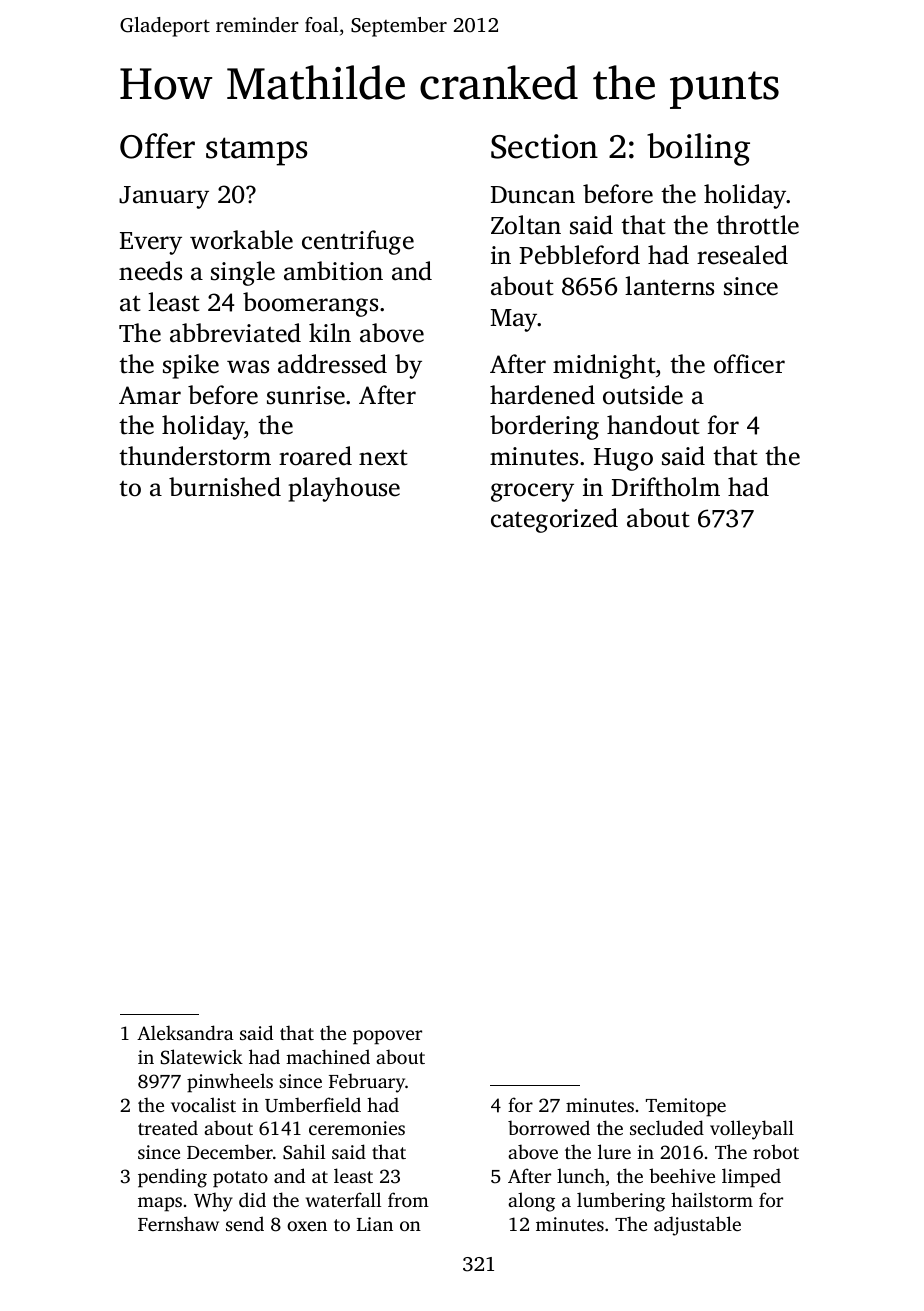 Image resolution: width=924 pixels, height=1311 pixels. I want to click on oxen, so click(307, 1226).
